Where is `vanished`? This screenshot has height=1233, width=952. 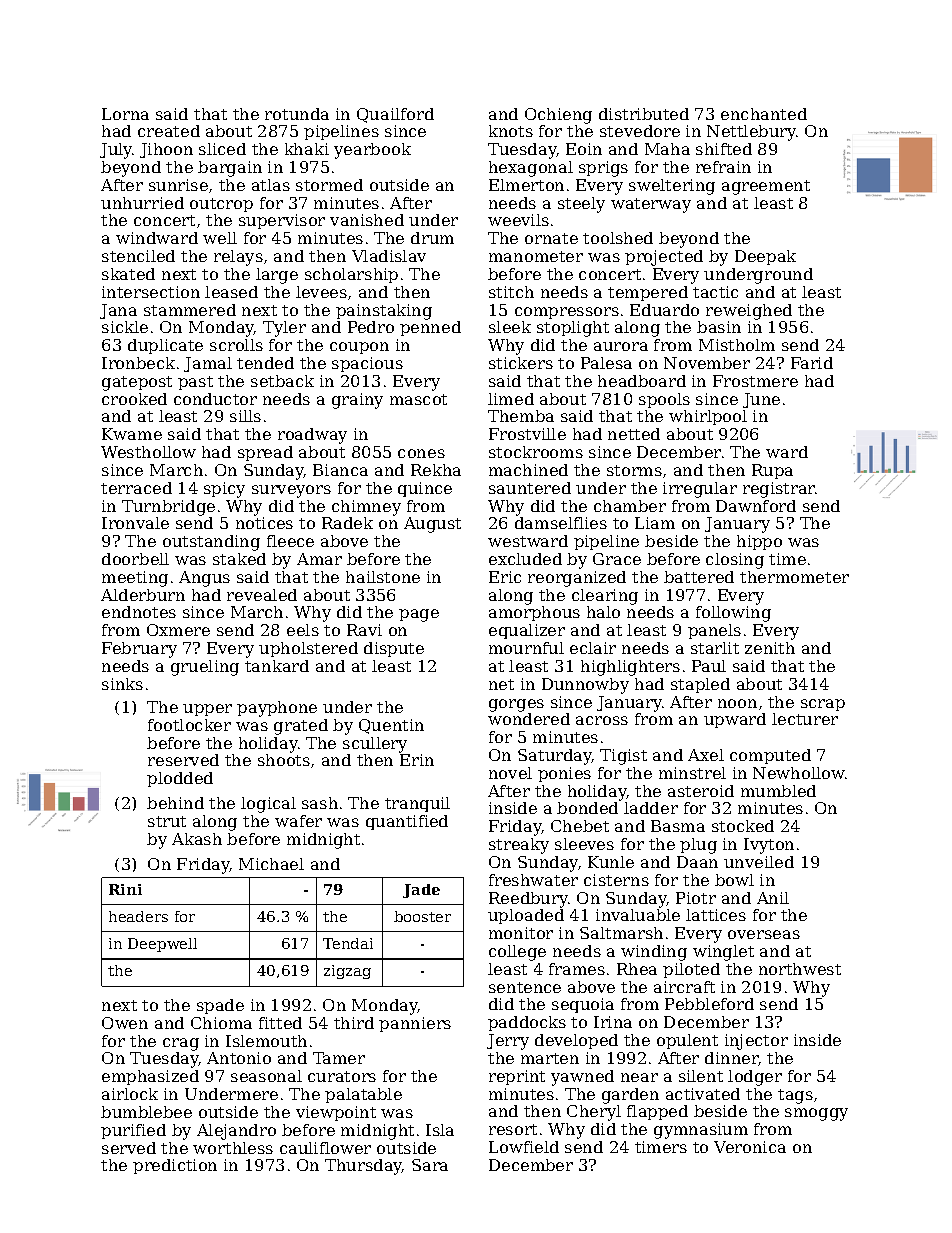 vanished is located at coordinates (367, 220).
